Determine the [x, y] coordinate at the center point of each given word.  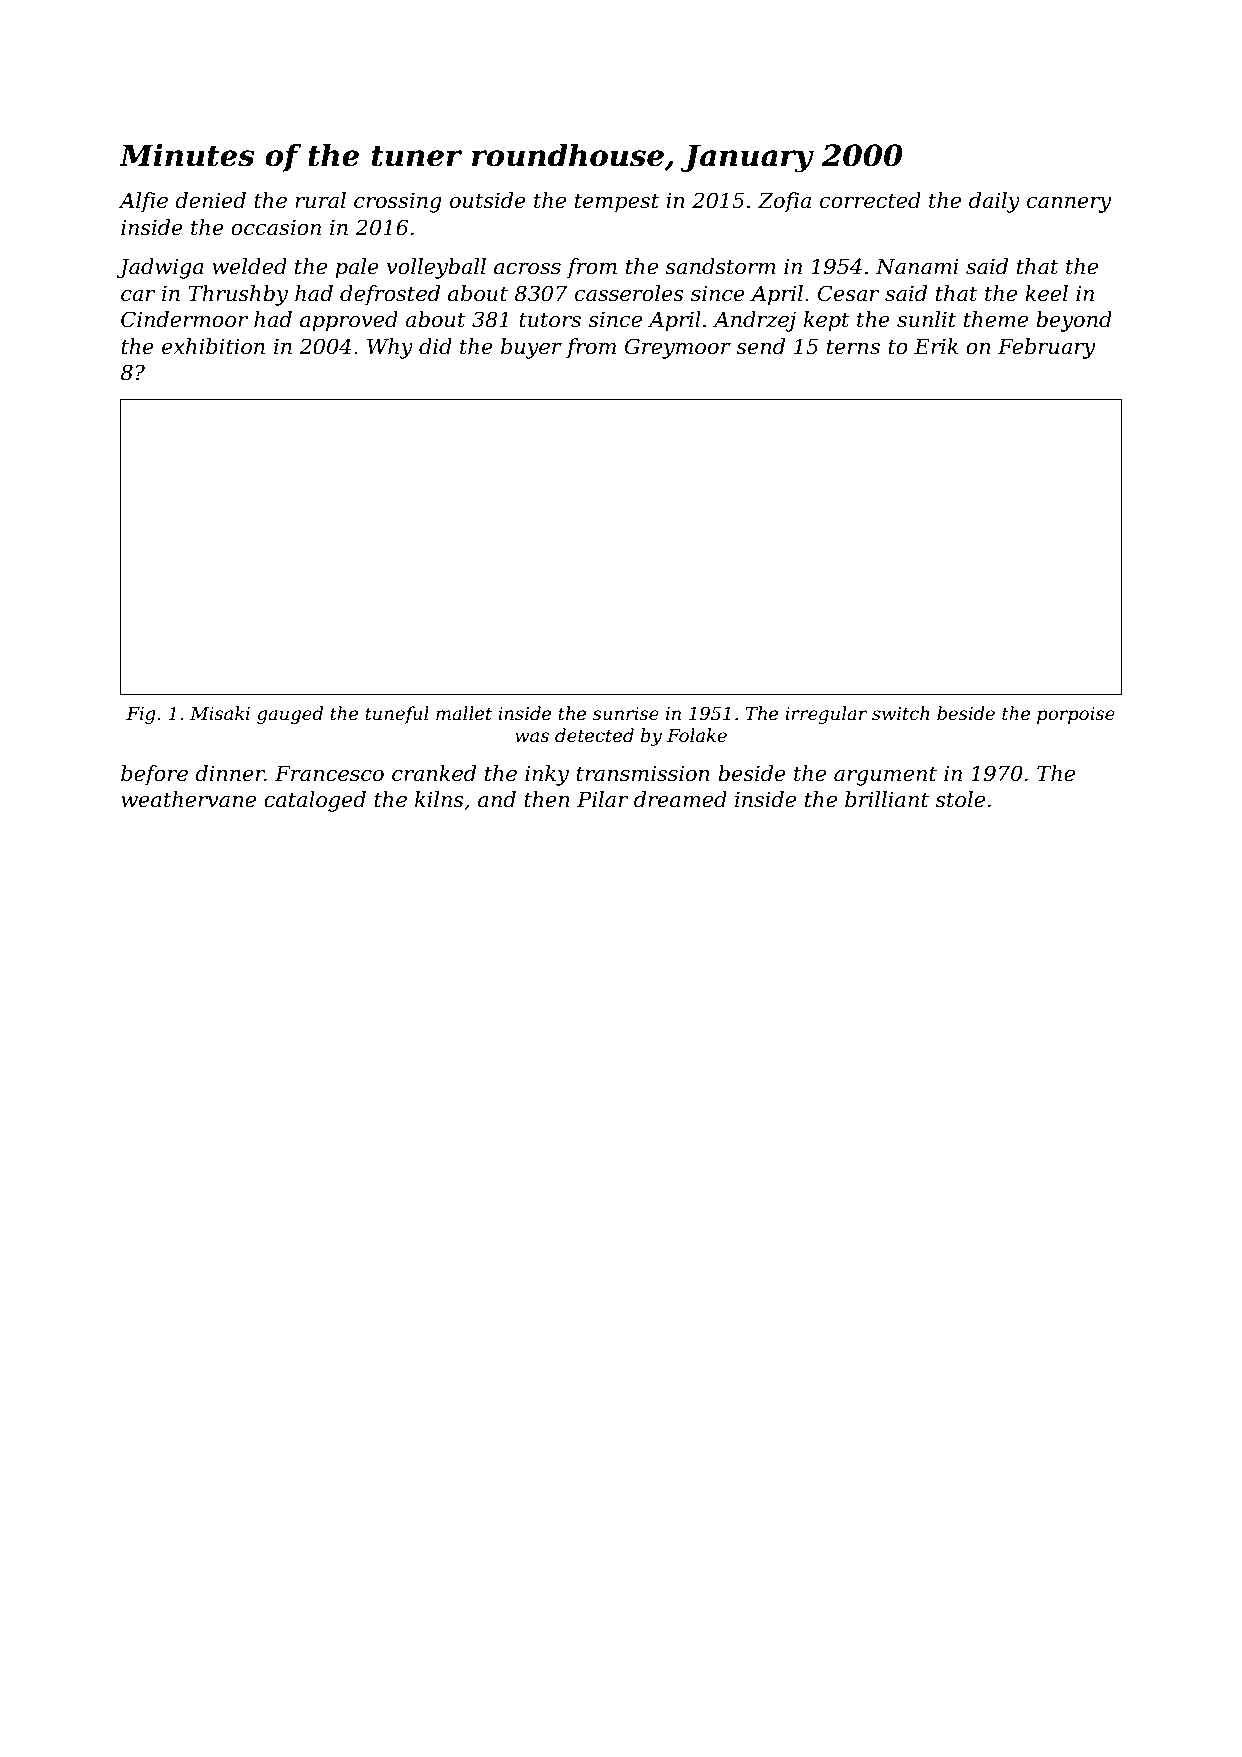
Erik [936, 346]
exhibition [213, 346]
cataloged [315, 801]
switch [900, 713]
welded [249, 266]
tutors [550, 320]
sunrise [626, 714]
